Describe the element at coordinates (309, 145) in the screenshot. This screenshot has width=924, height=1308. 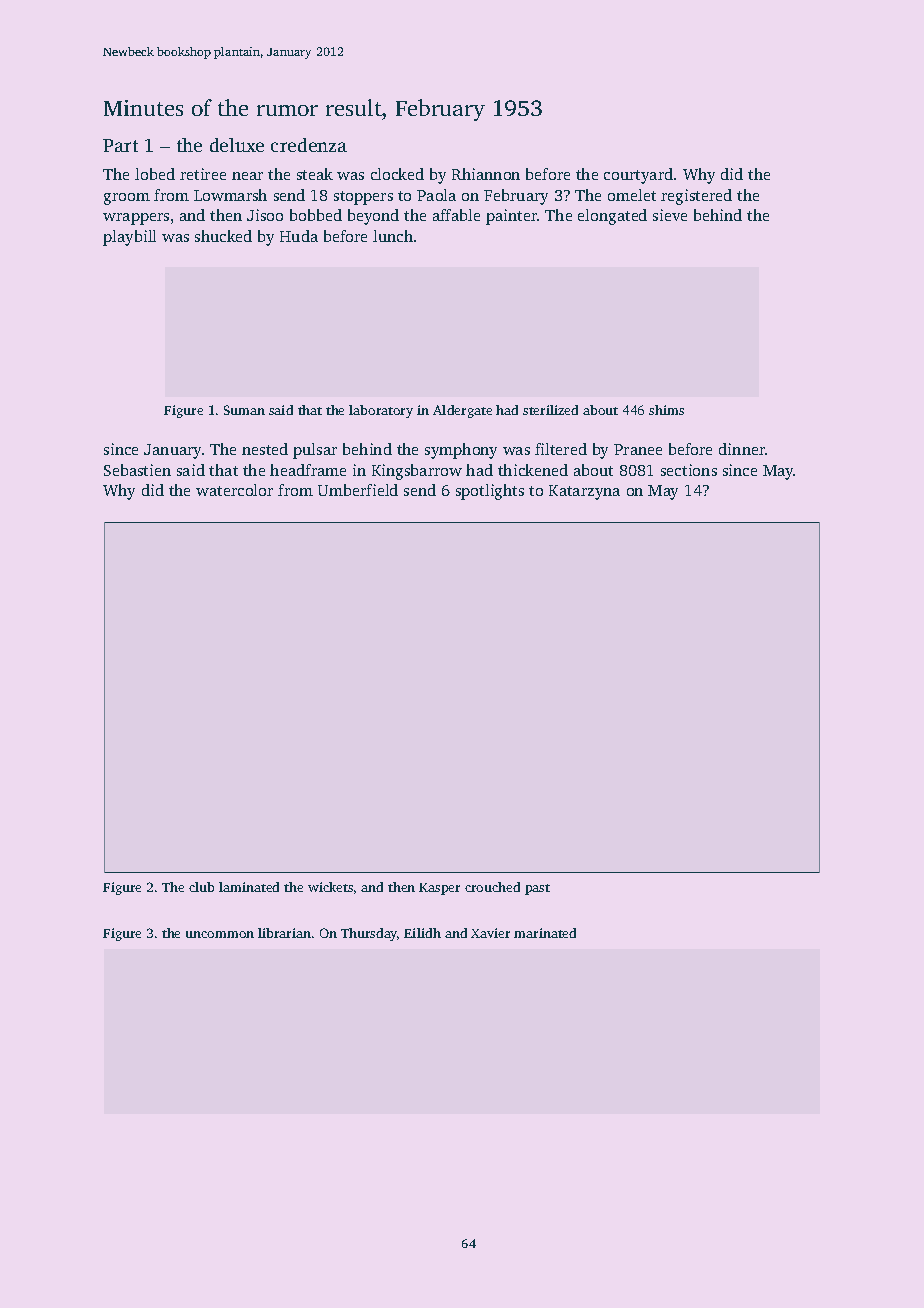
I see `credenza` at that location.
